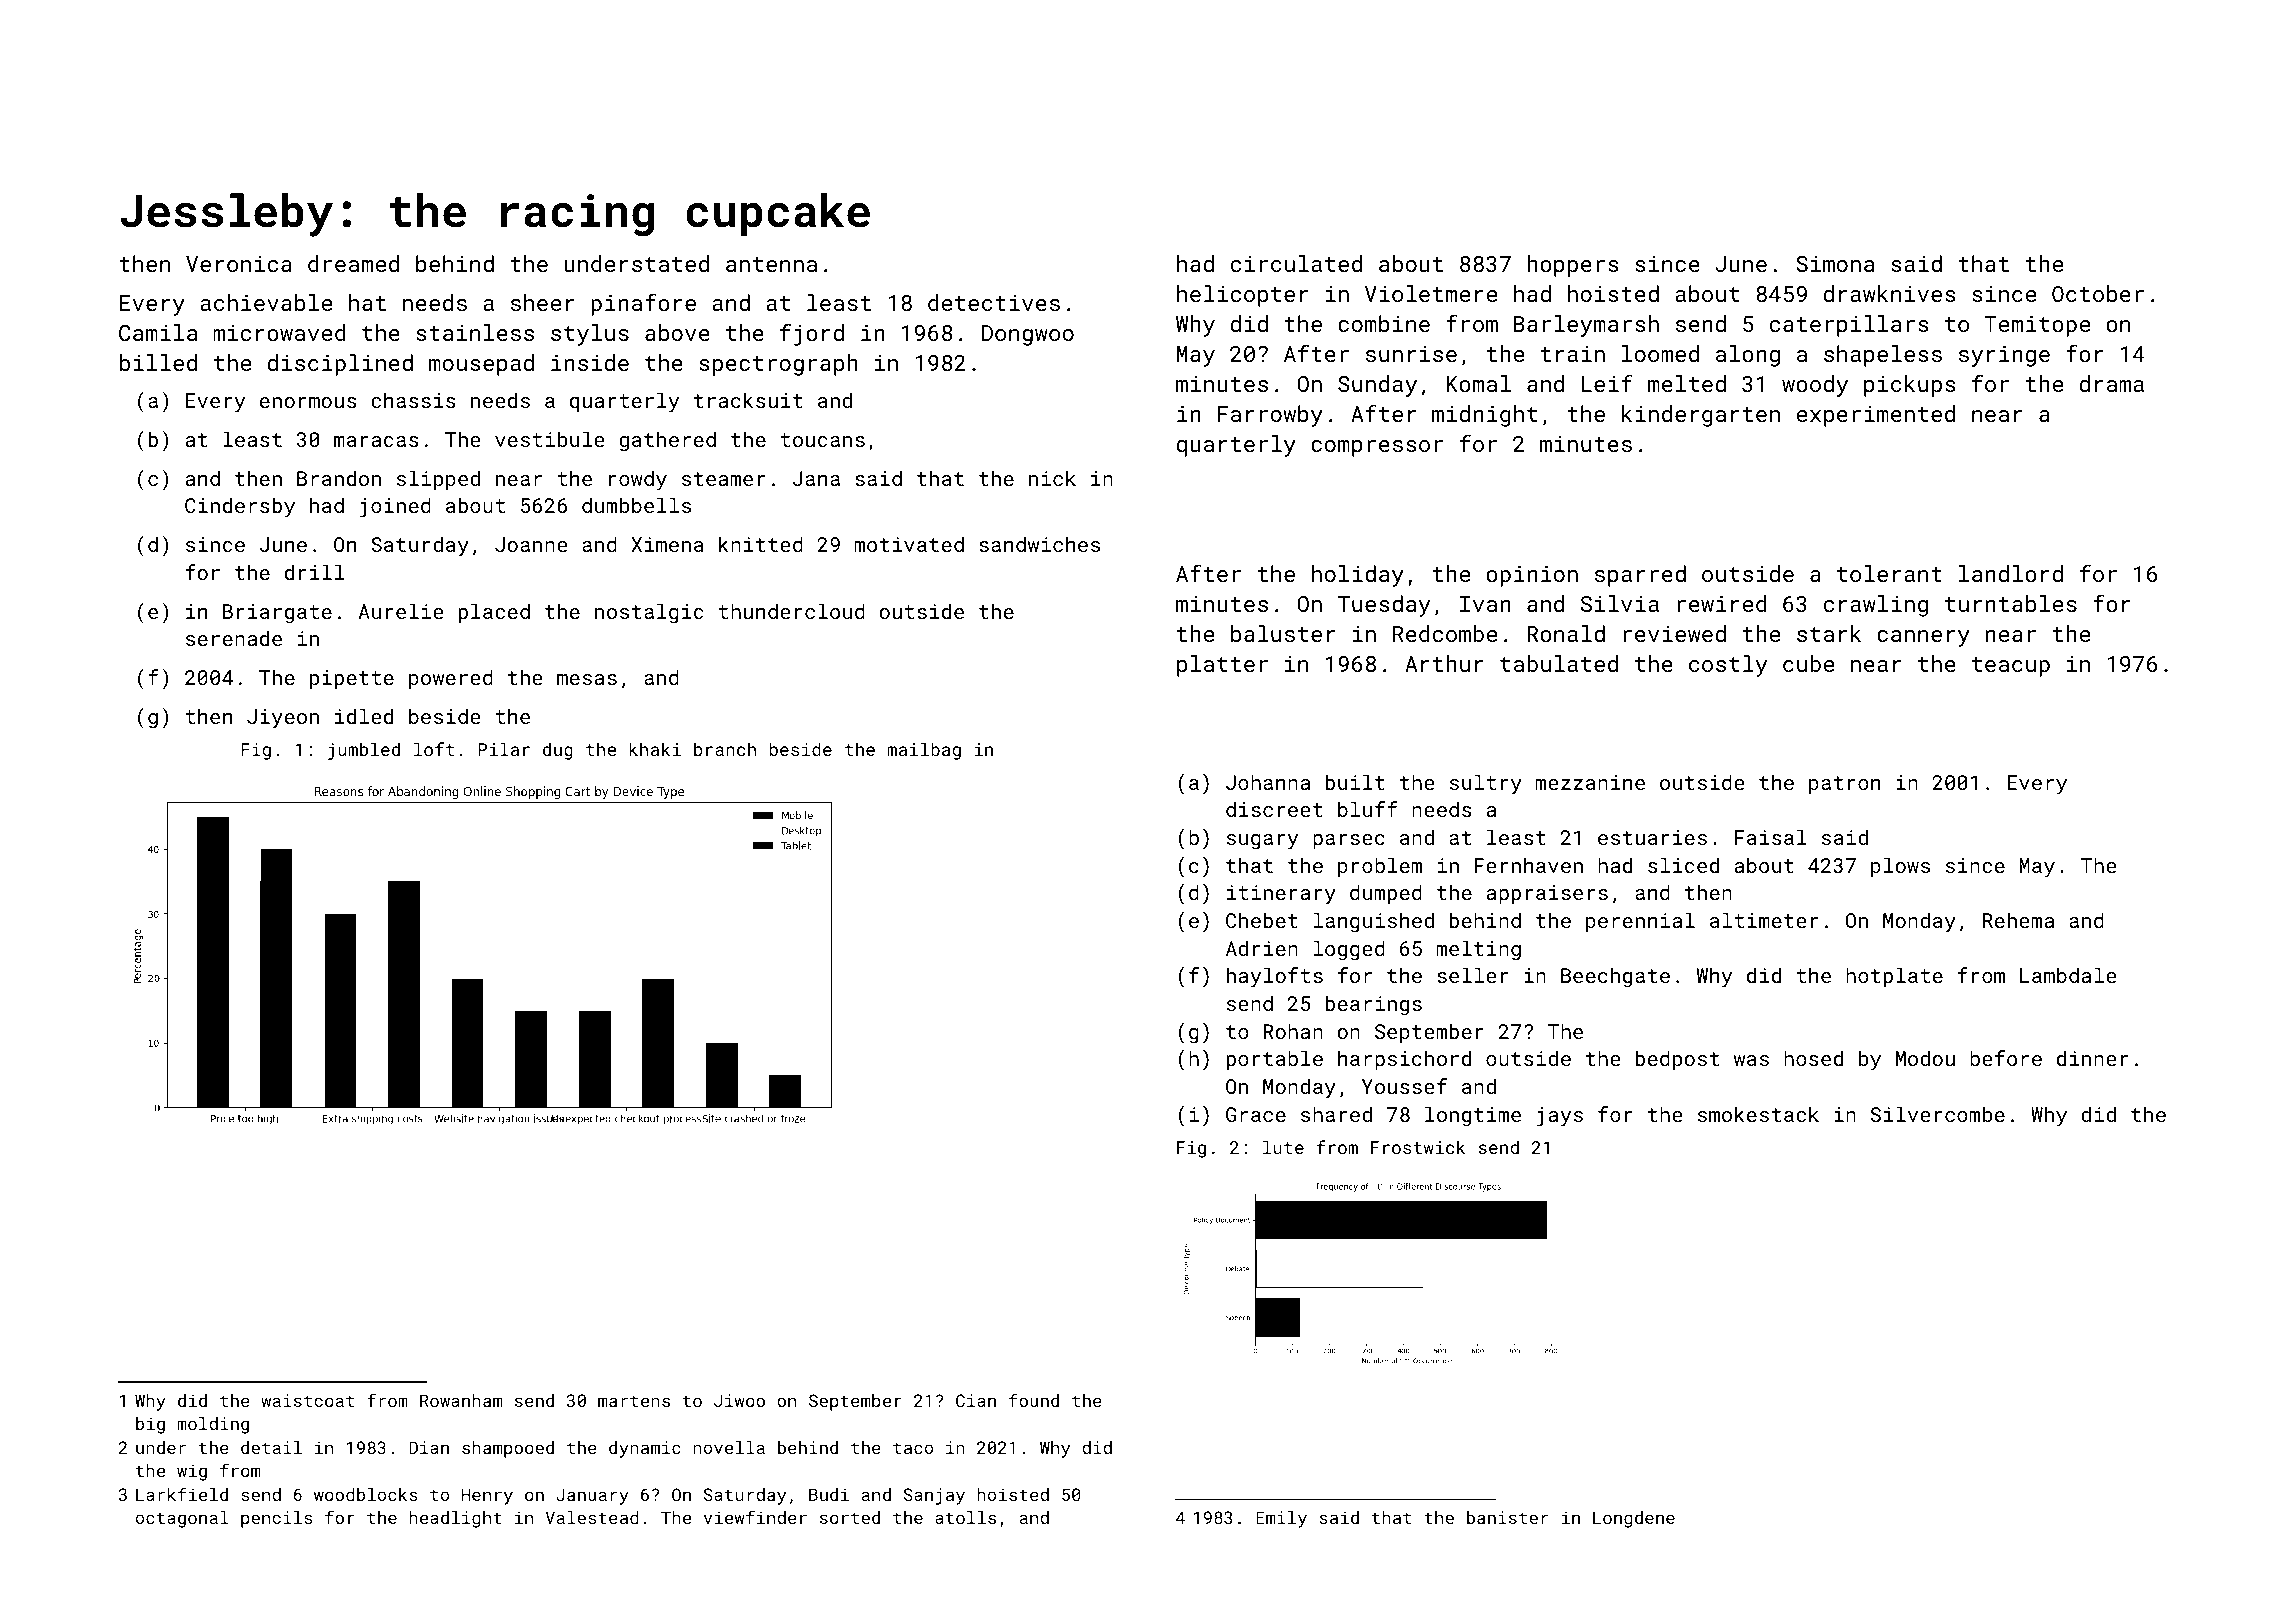  What do you see at coordinates (1418, 1147) in the image?
I see `Frostwick` at bounding box center [1418, 1147].
